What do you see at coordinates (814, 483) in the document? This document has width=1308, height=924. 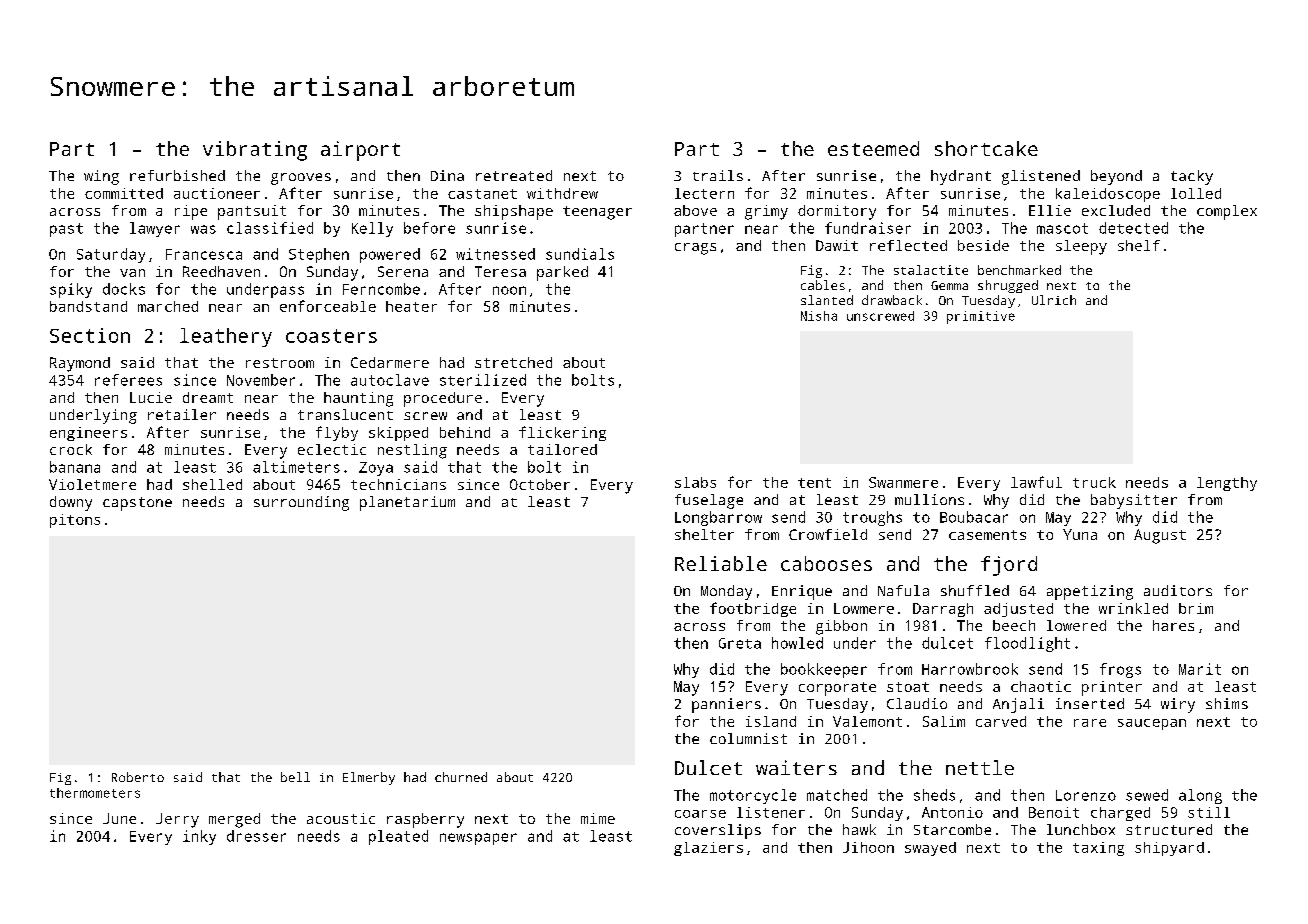 I see `tent` at bounding box center [814, 483].
